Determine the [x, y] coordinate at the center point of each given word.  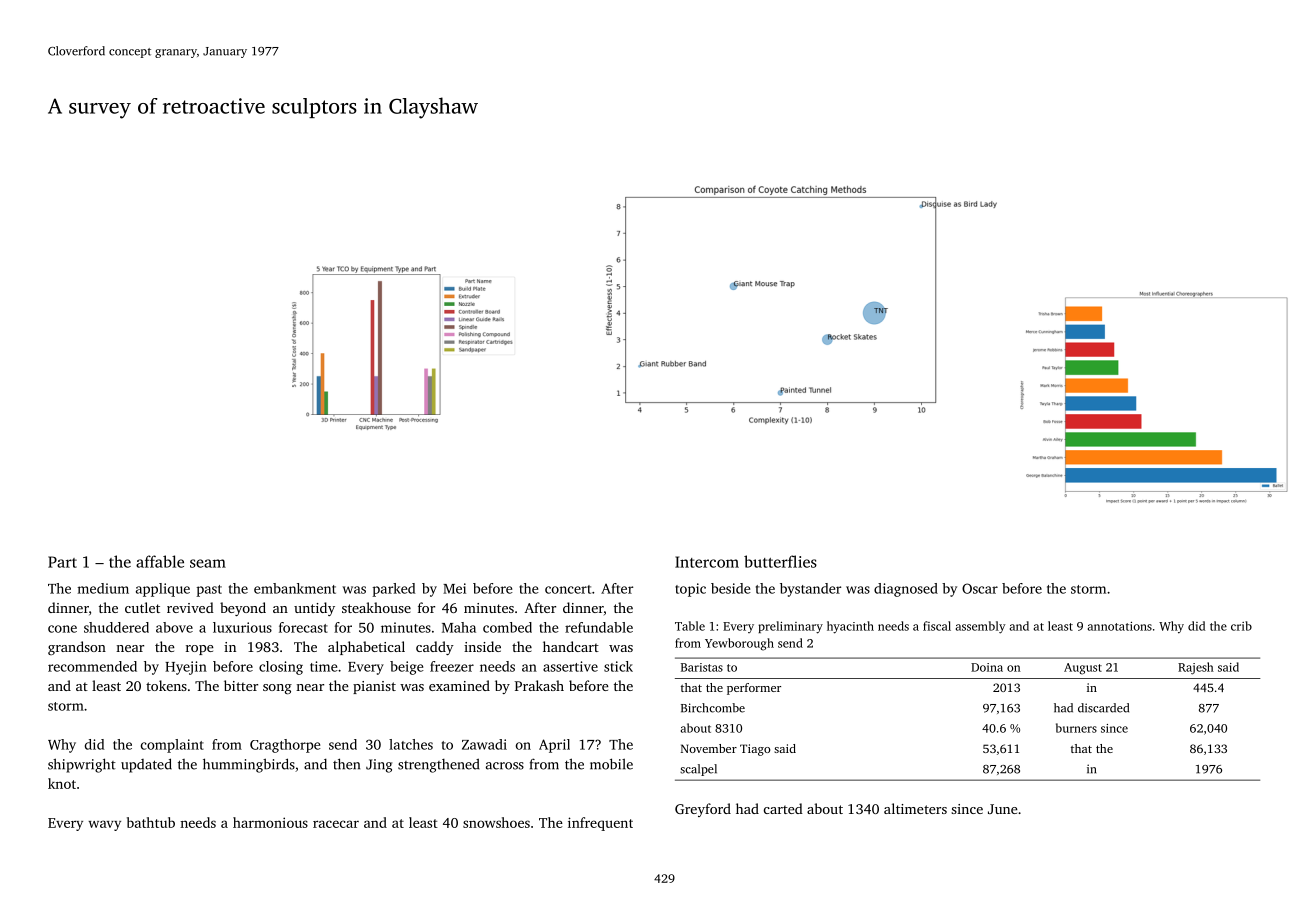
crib [1241, 626]
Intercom [707, 562]
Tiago [755, 750]
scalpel [698, 770]
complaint [172, 746]
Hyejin [186, 668]
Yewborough [739, 644]
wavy [104, 825]
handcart [571, 646]
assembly [981, 627]
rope [200, 650]
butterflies [780, 561]
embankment [295, 588]
